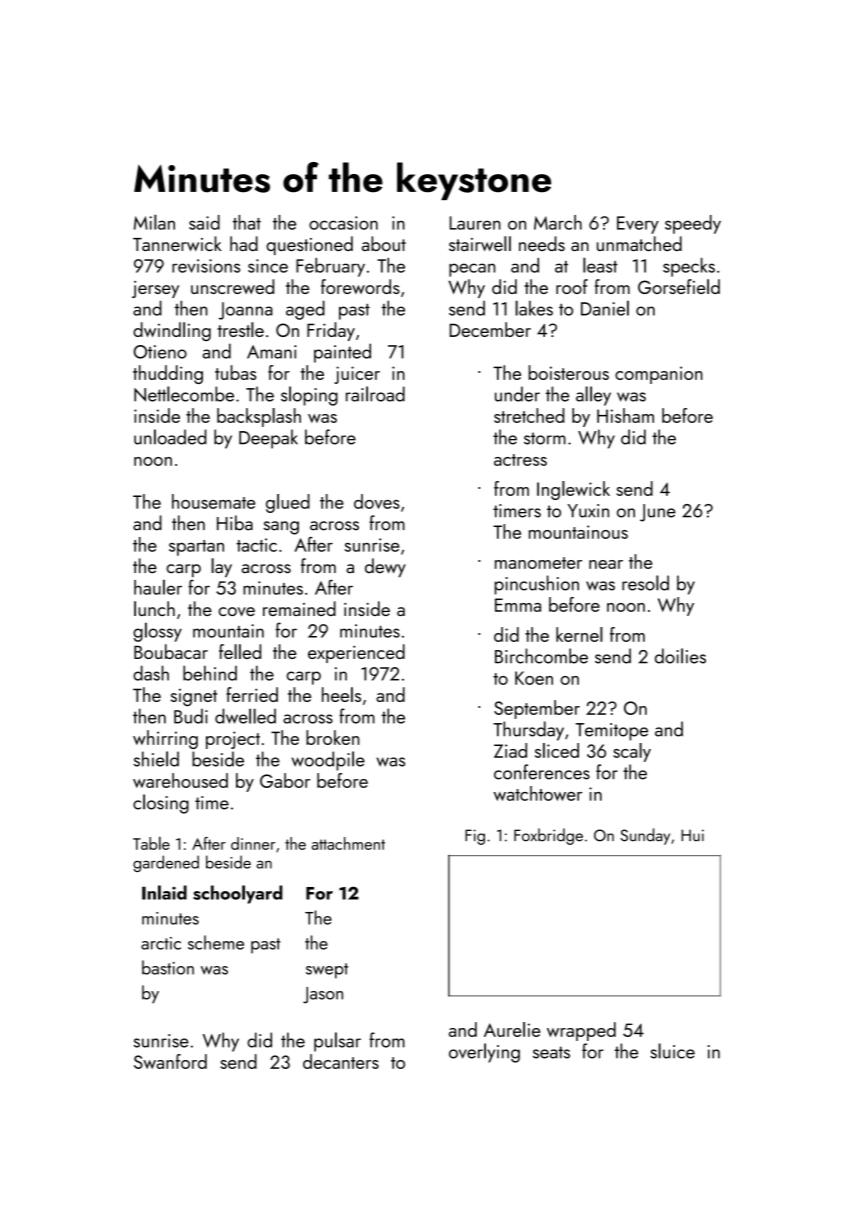  Describe the element at coordinates (331, 331) in the image. I see `Friday` at that location.
